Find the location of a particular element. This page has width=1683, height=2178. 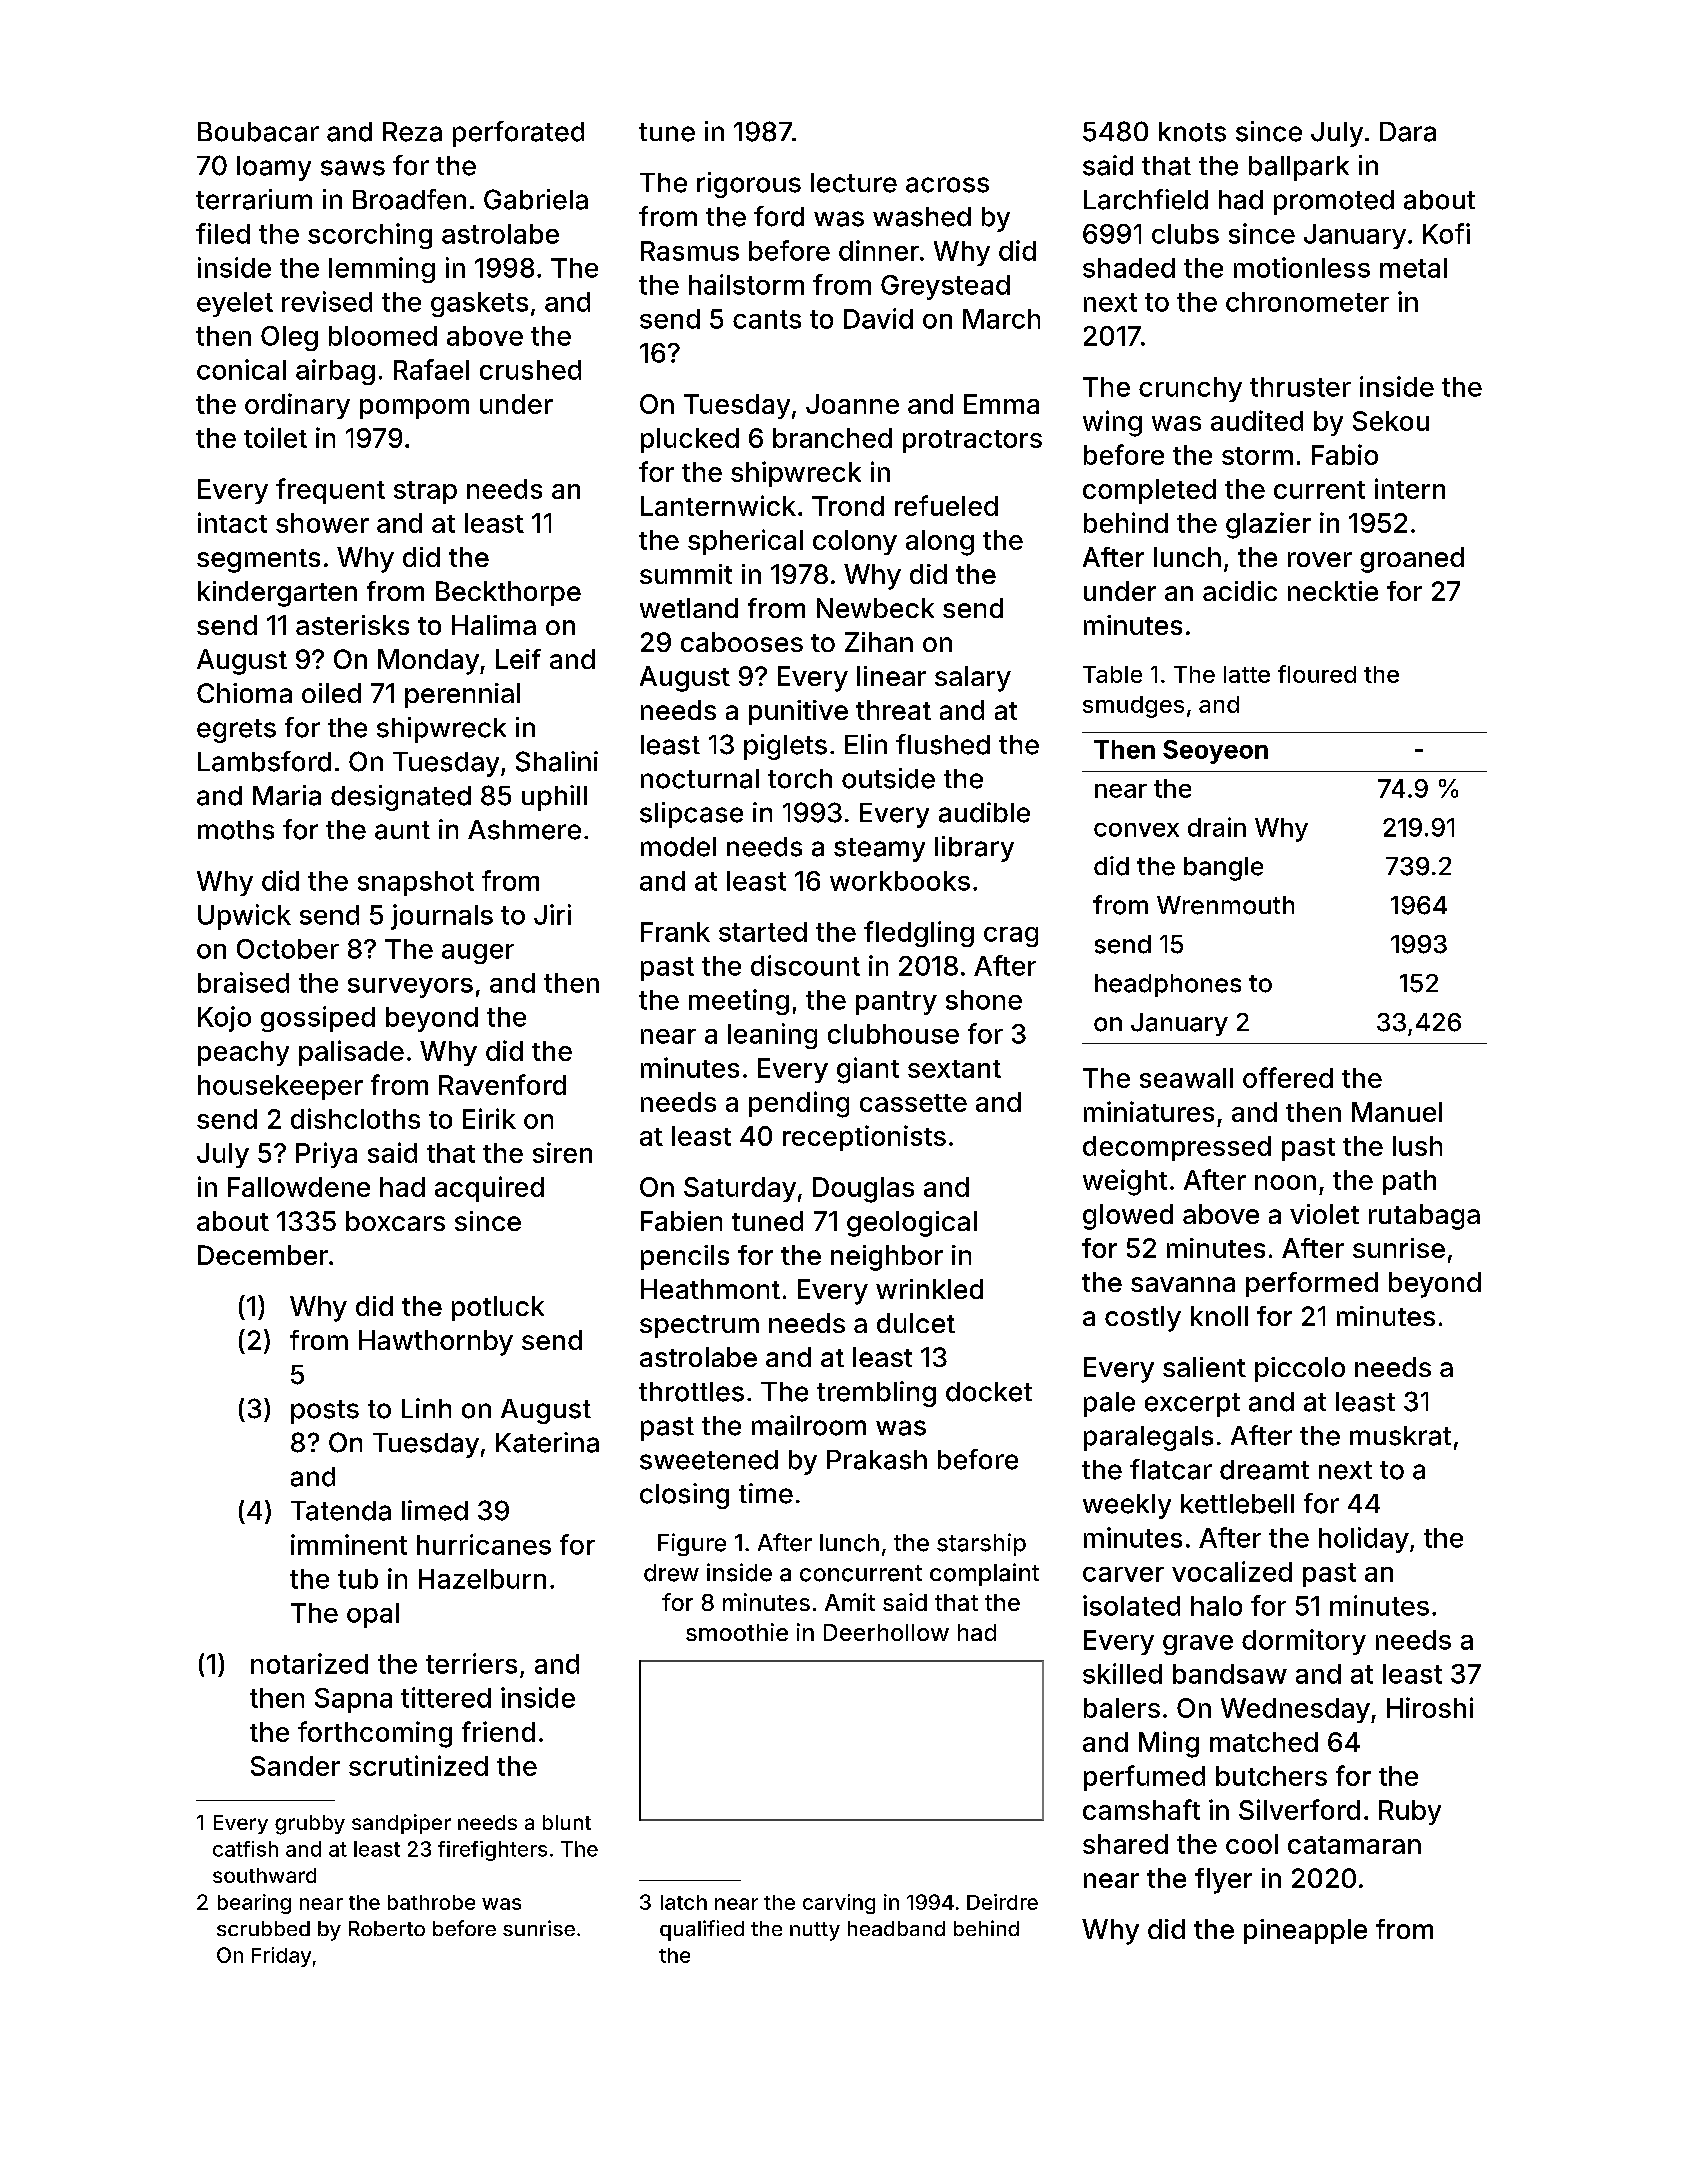

floured is located at coordinates (1317, 674).
